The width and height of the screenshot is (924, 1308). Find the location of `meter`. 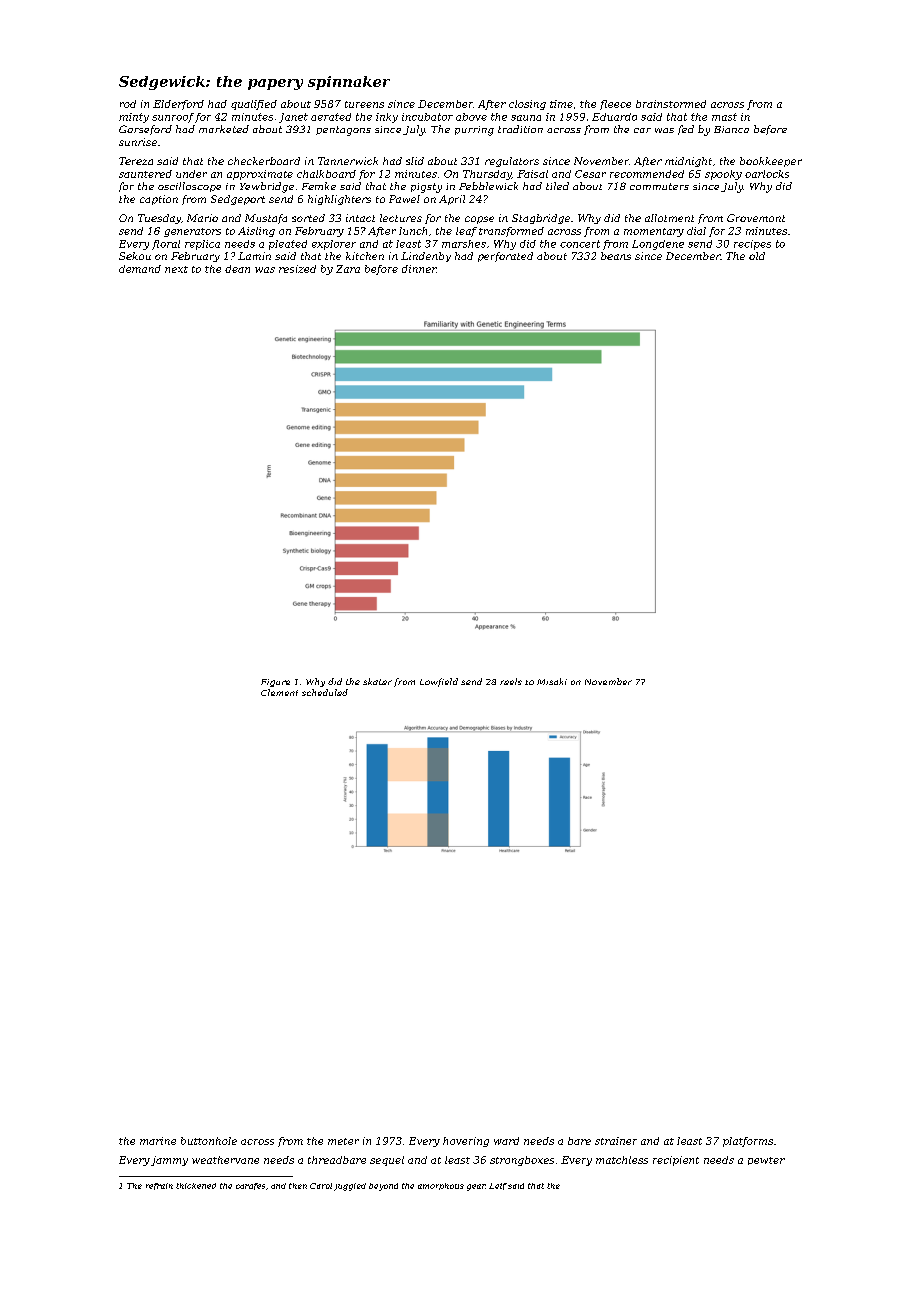

meter is located at coordinates (343, 1141).
